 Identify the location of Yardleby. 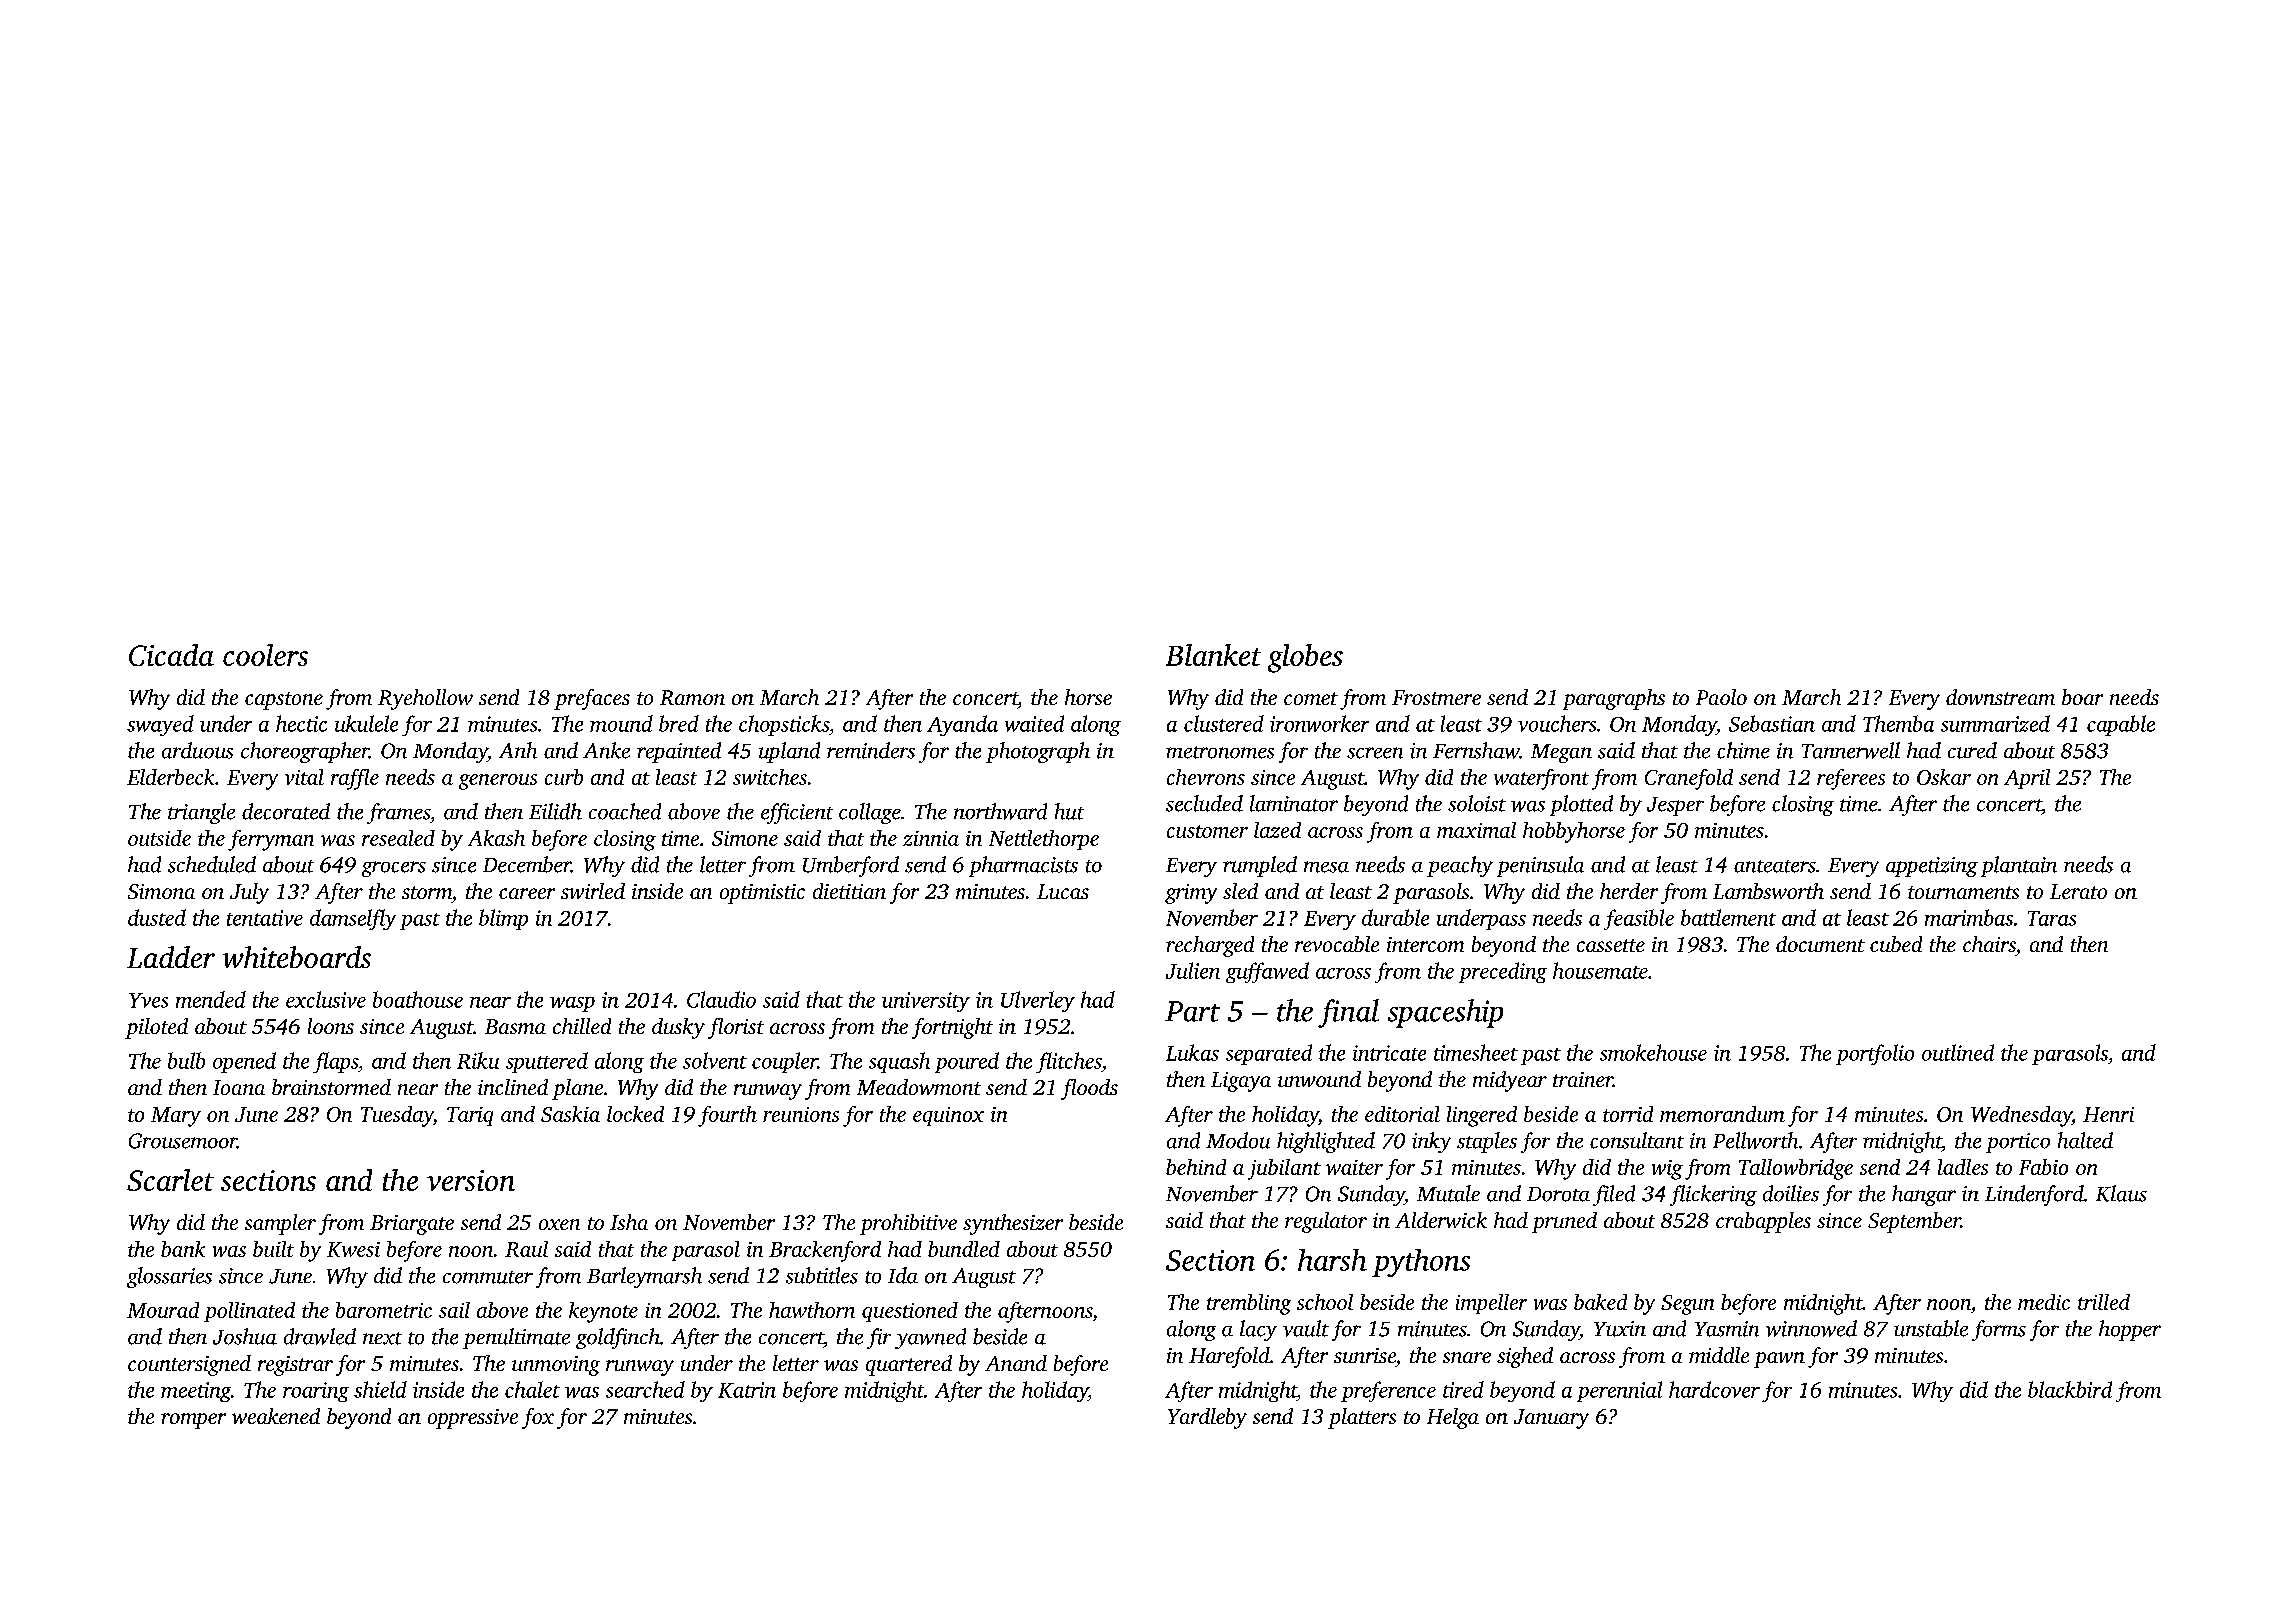
(1207, 1418).
